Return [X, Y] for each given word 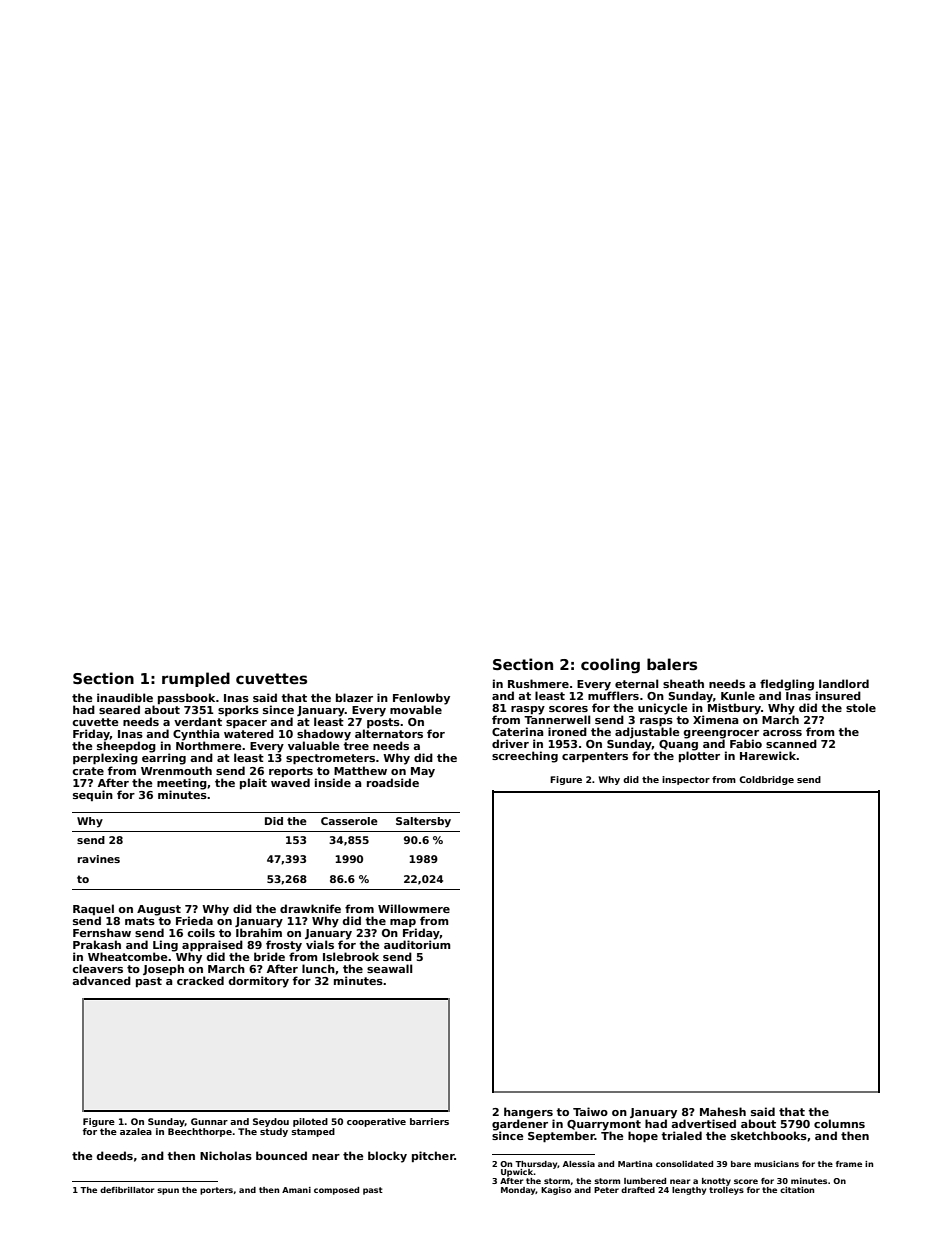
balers [672, 664]
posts [383, 723]
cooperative [376, 1122]
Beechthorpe [200, 1132]
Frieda [194, 920]
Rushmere [538, 683]
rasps [656, 722]
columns [839, 1123]
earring [164, 759]
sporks [238, 710]
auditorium [417, 944]
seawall [389, 968]
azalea [136, 1131]
